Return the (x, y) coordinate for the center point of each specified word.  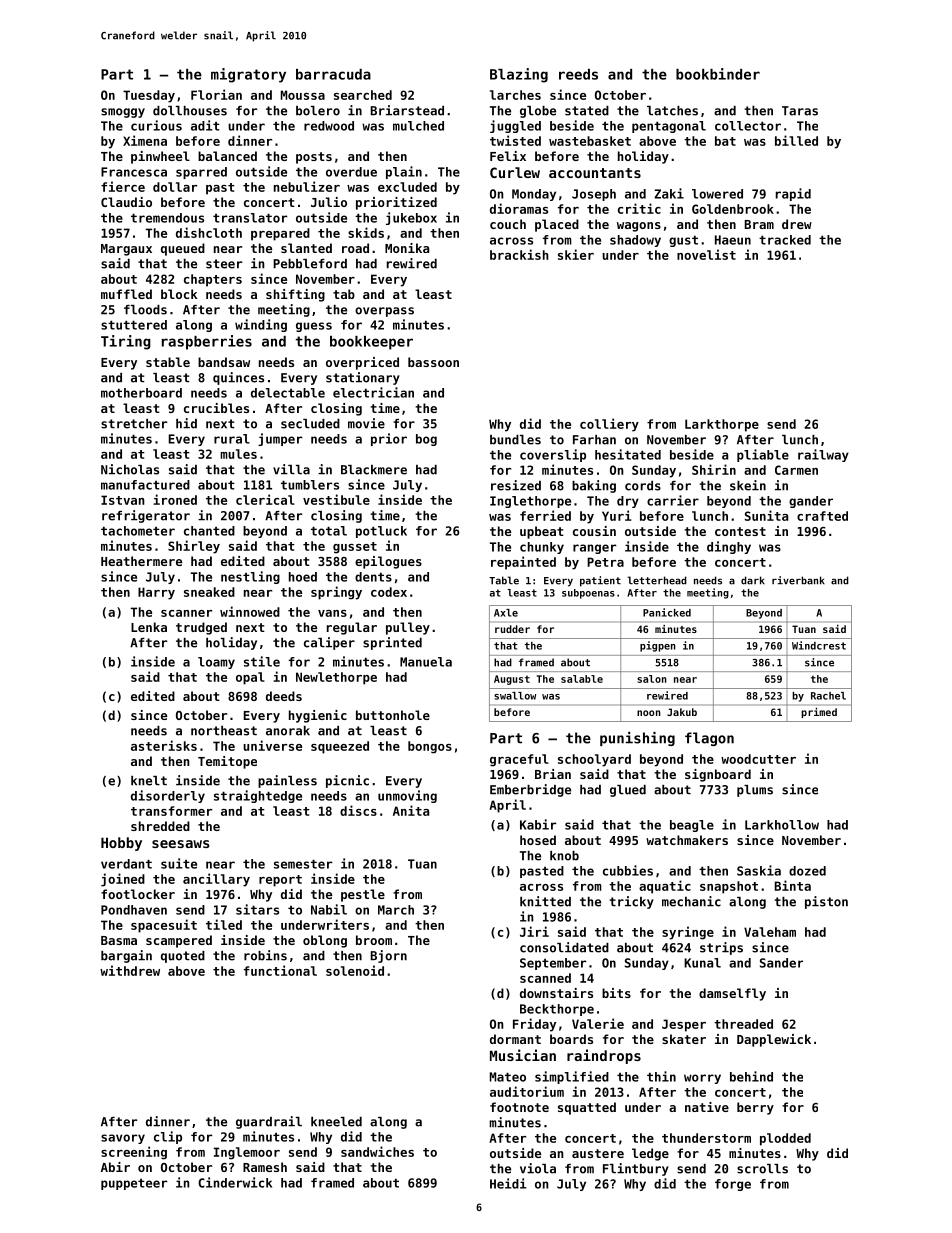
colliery (609, 425)
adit (205, 125)
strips (721, 948)
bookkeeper (371, 343)
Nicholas (130, 469)
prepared (280, 234)
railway (823, 455)
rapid (793, 194)
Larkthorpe (722, 425)
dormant (515, 1039)
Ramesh (265, 1167)
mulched (418, 126)
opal (250, 678)
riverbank (798, 580)
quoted (183, 957)
